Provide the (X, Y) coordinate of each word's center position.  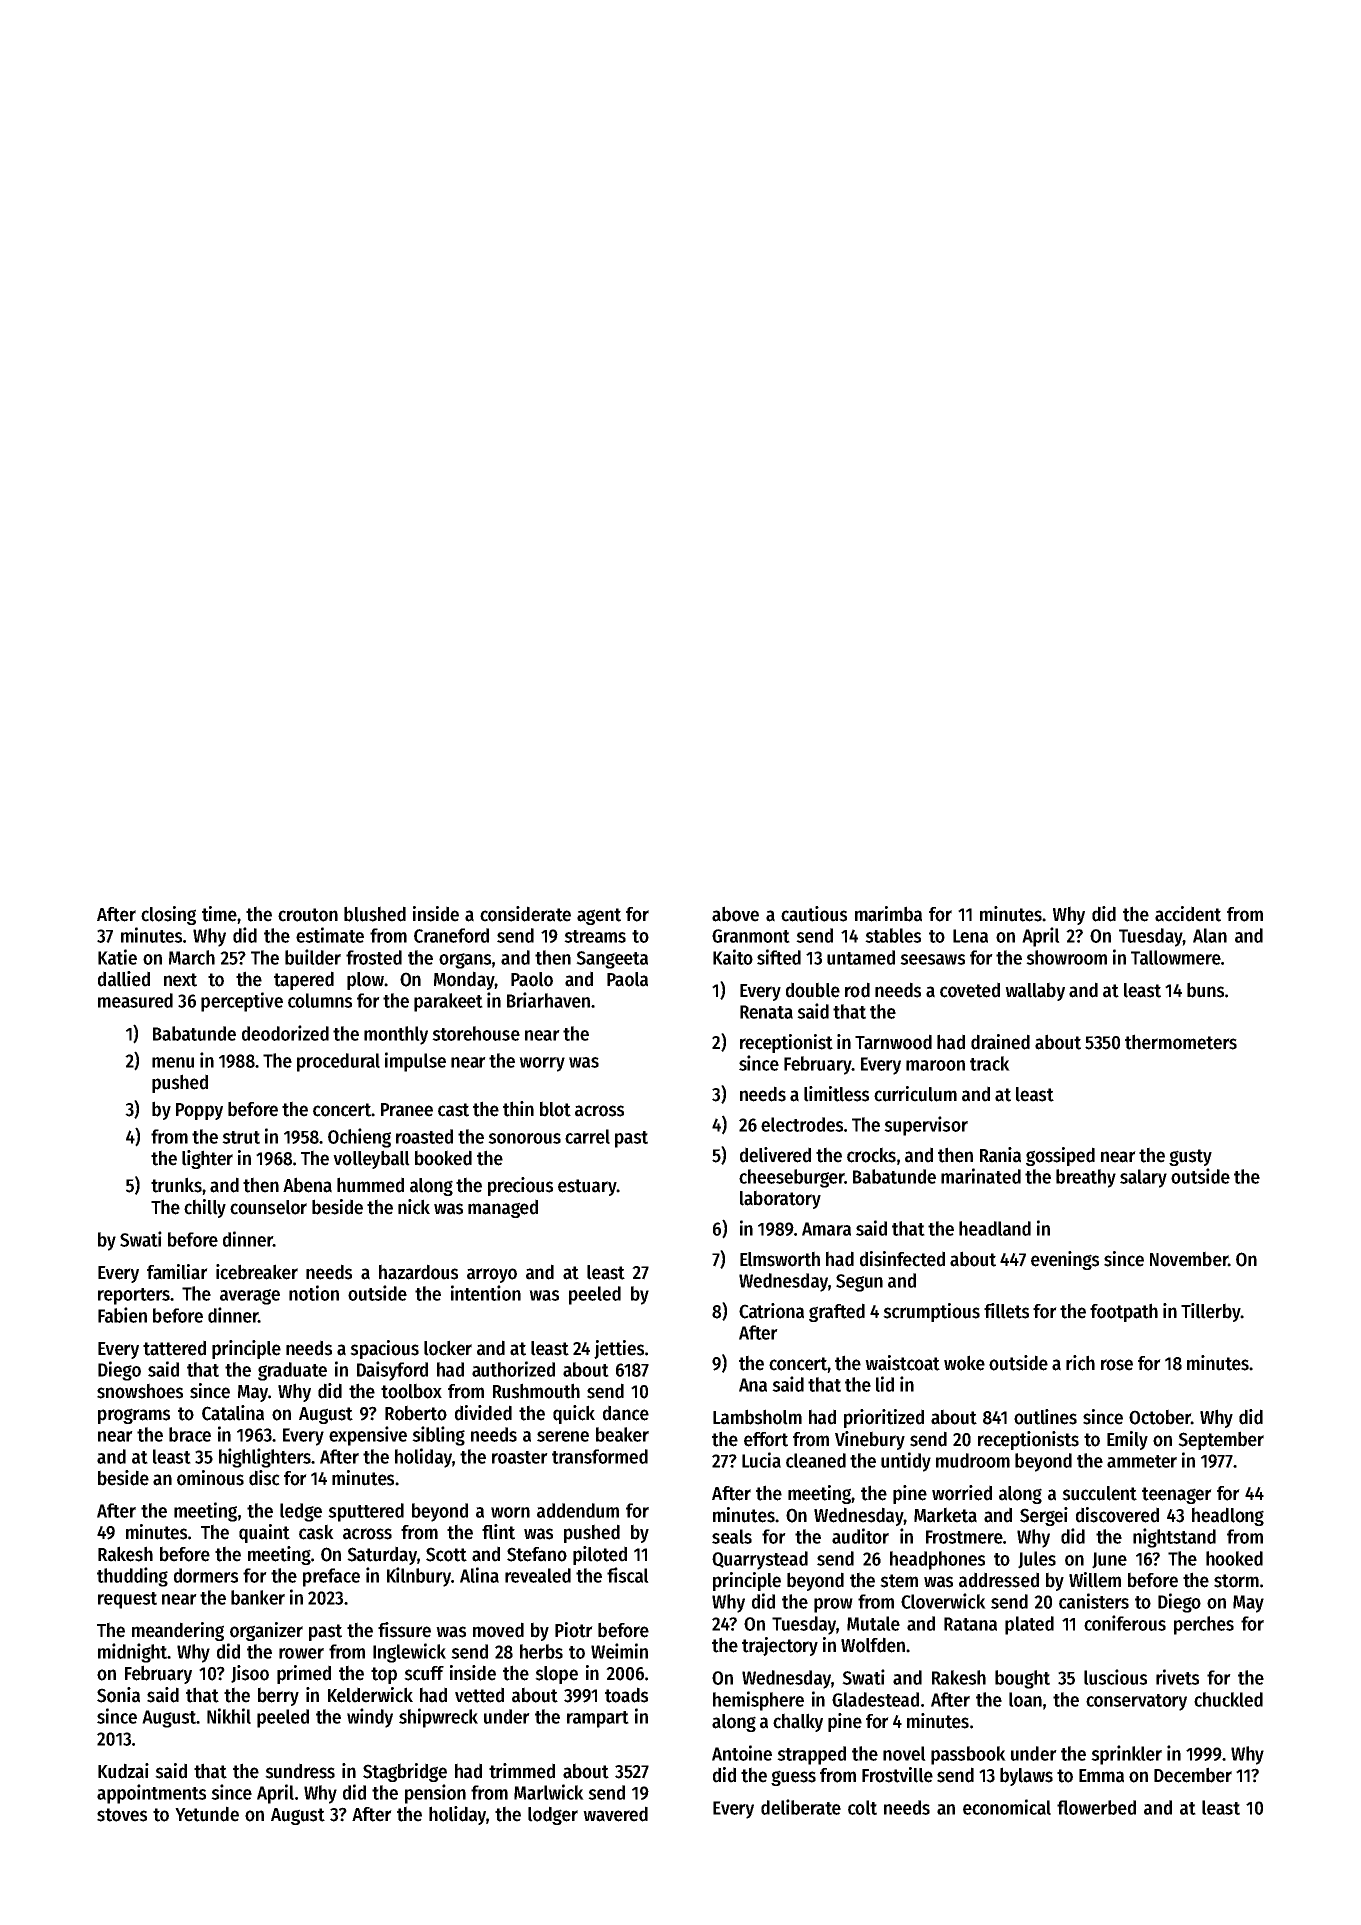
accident (1188, 914)
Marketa (945, 1515)
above (735, 914)
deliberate (801, 1807)
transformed (600, 1456)
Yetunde (207, 1814)
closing (168, 915)
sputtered (366, 1512)
